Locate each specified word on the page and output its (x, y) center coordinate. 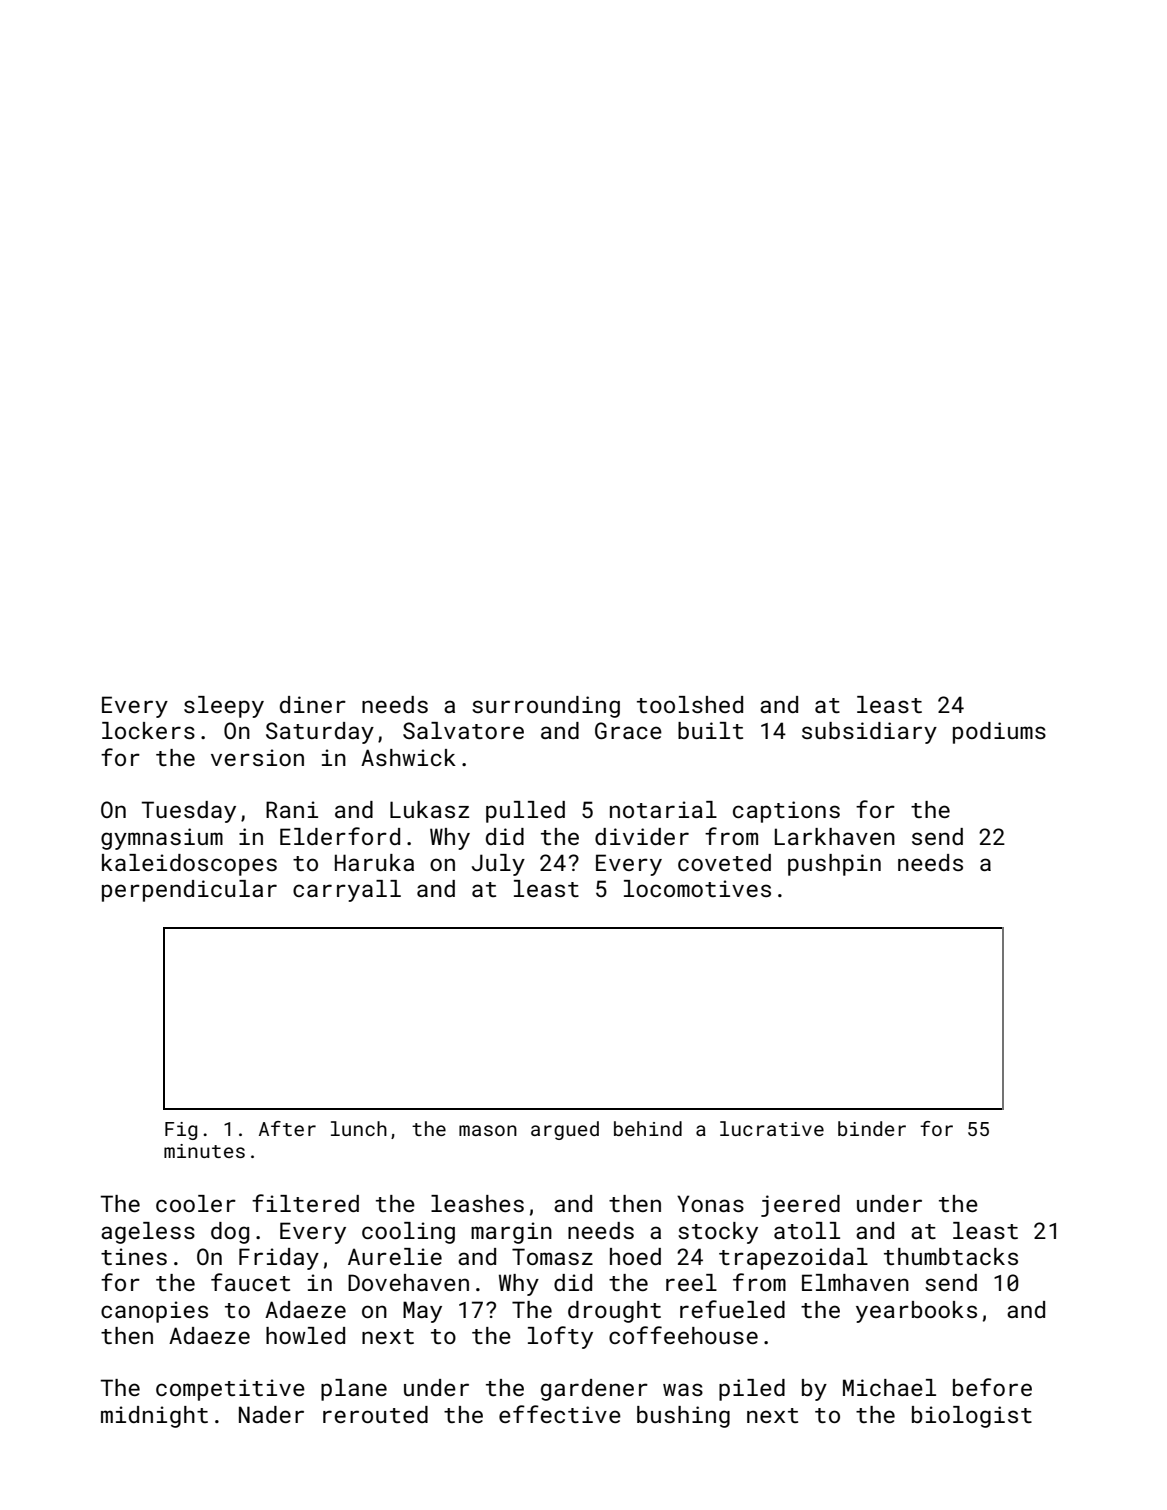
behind (648, 1128)
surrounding (546, 707)
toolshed (690, 704)
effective (560, 1414)
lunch (359, 1128)
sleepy (224, 707)
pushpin (834, 865)
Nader (271, 1414)
